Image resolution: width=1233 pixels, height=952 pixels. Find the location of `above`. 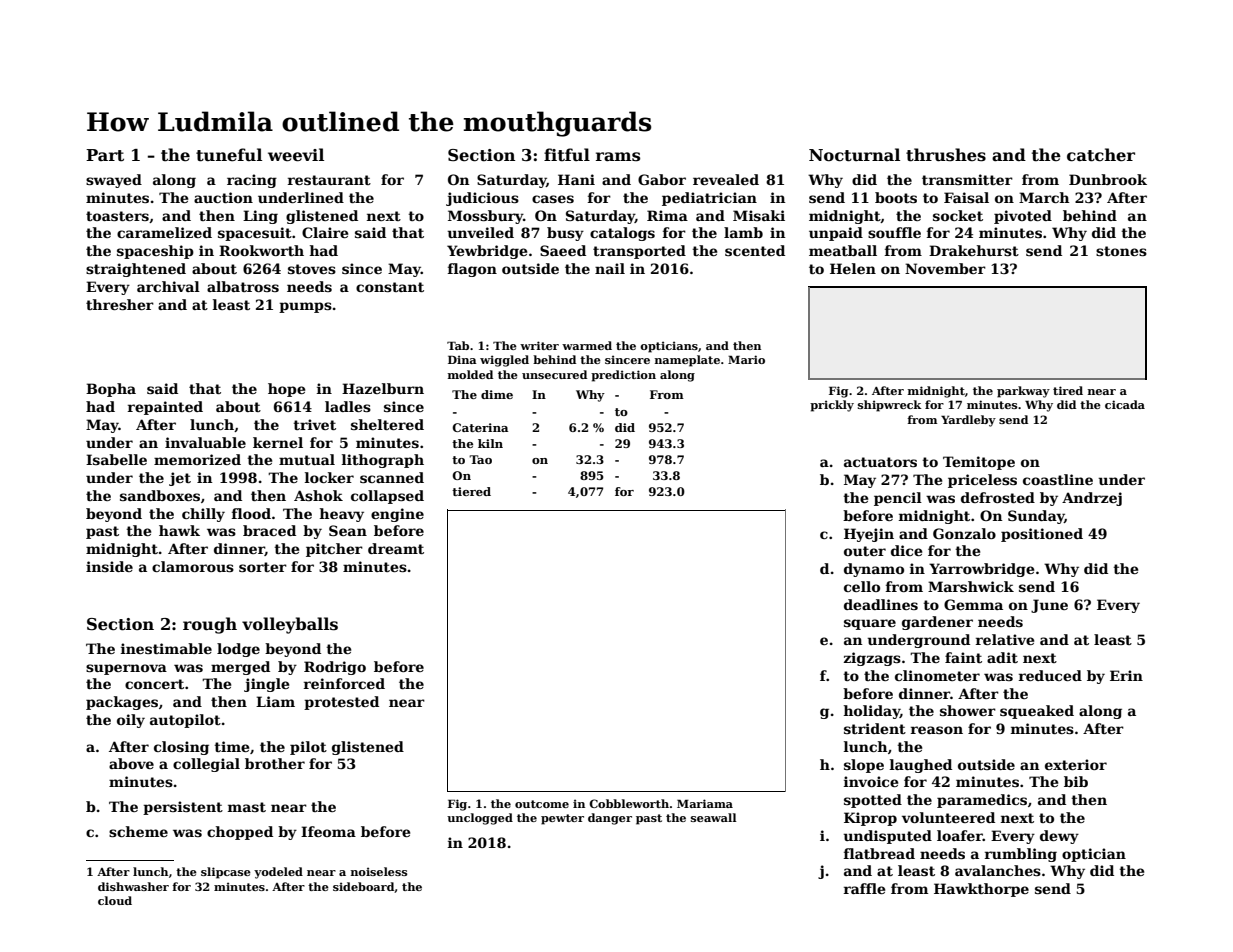

above is located at coordinates (131, 763).
